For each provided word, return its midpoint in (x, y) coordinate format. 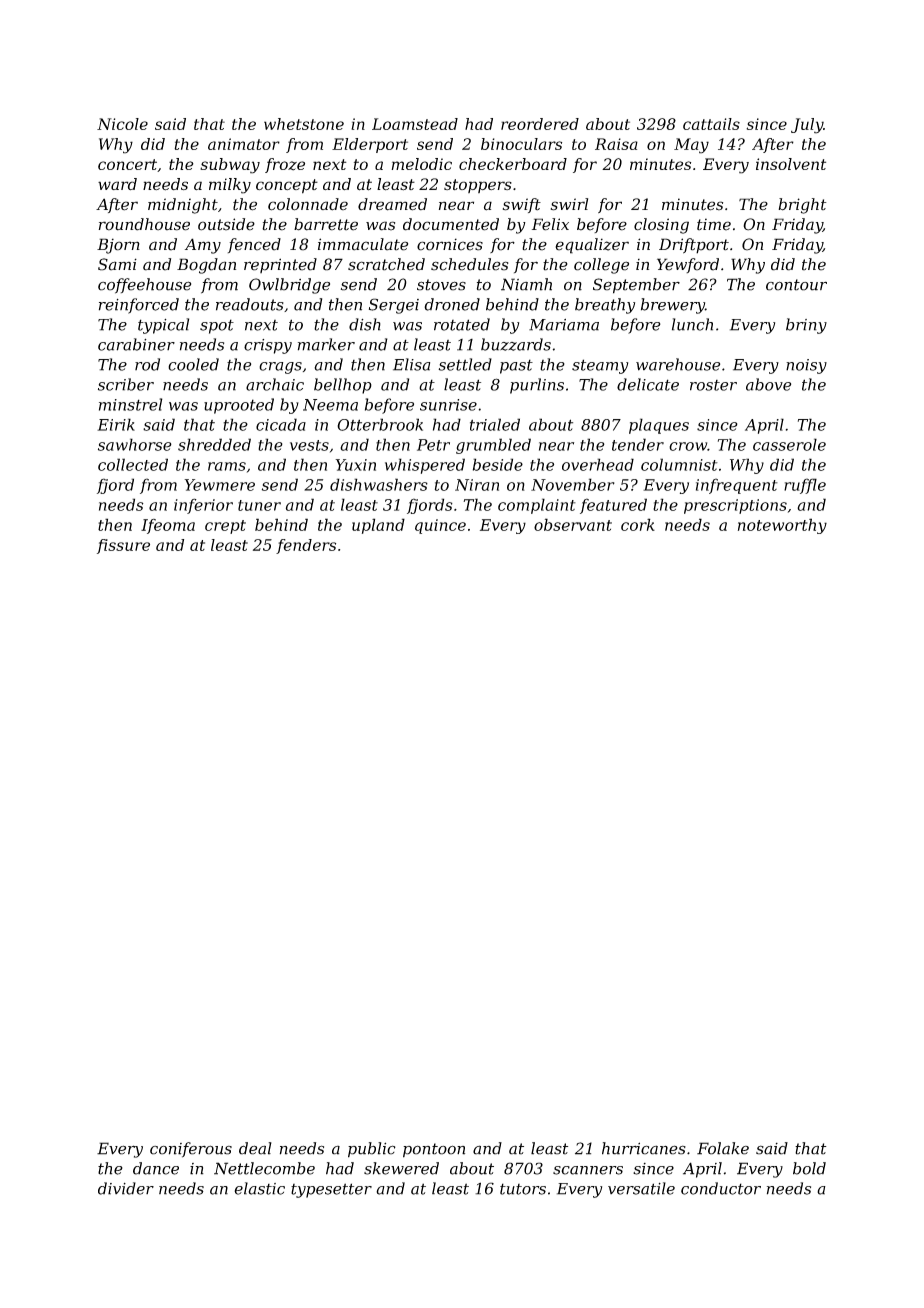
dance (156, 1168)
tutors (523, 1189)
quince (440, 526)
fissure (123, 546)
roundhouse (144, 224)
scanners (588, 1170)
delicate (648, 384)
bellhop (343, 386)
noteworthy (782, 526)
